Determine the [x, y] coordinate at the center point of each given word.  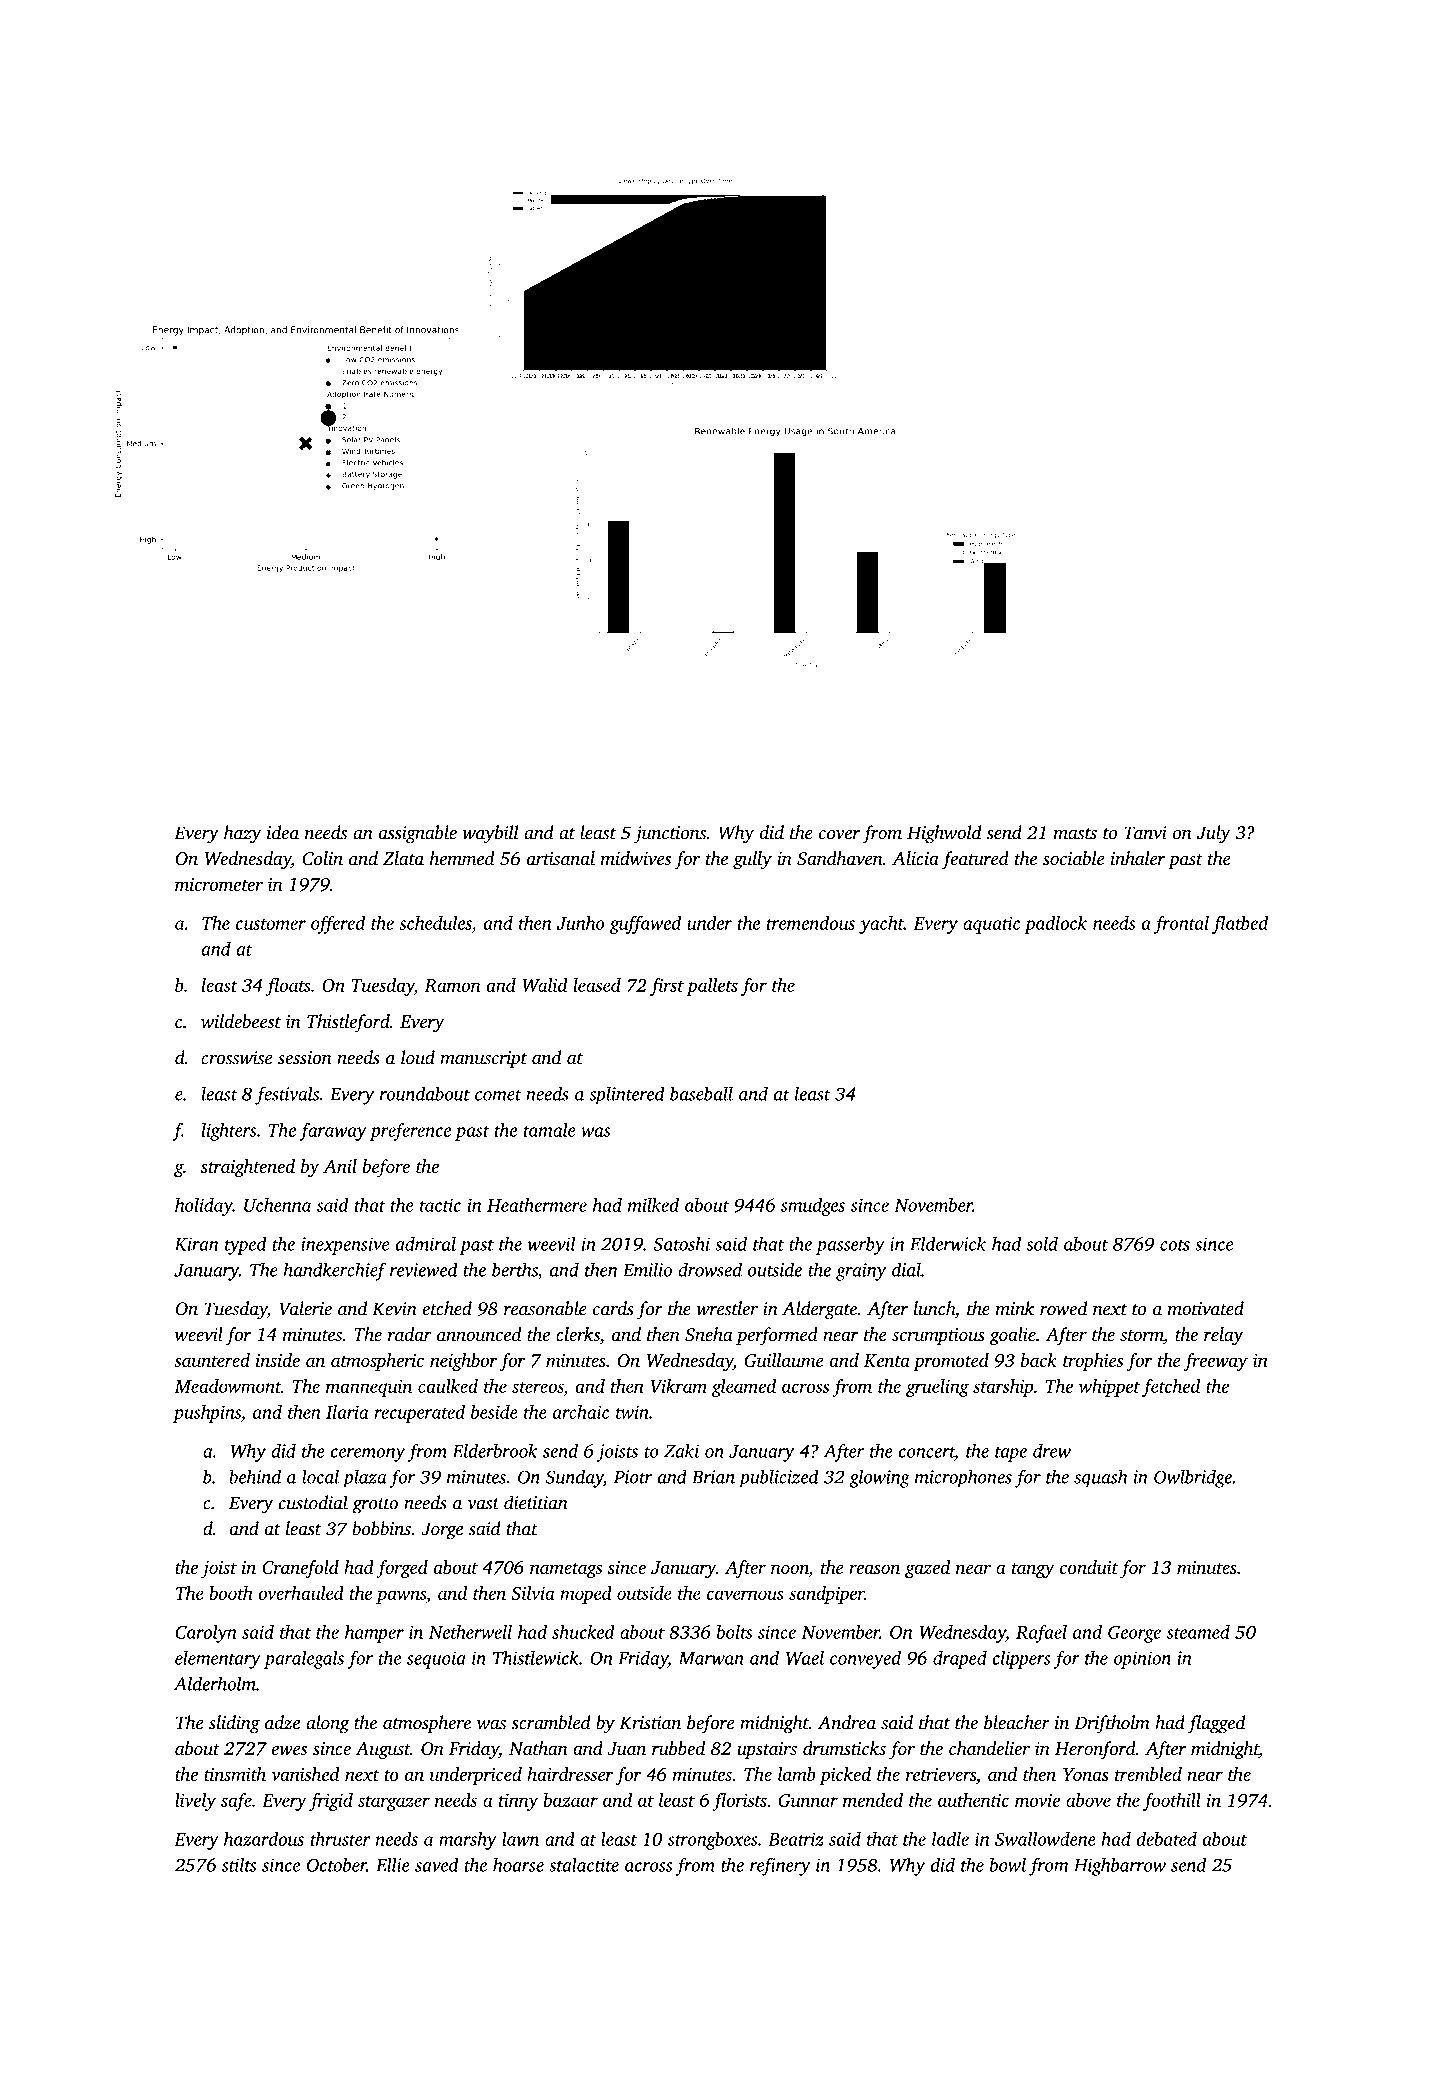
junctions [670, 835]
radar [410, 1334]
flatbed [1240, 925]
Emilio [647, 1269]
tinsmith [235, 1774]
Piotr [633, 1477]
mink [1015, 1308]
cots [1175, 1245]
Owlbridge [1193, 1478]
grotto [375, 1506]
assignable [418, 834]
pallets [712, 987]
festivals [287, 1095]
